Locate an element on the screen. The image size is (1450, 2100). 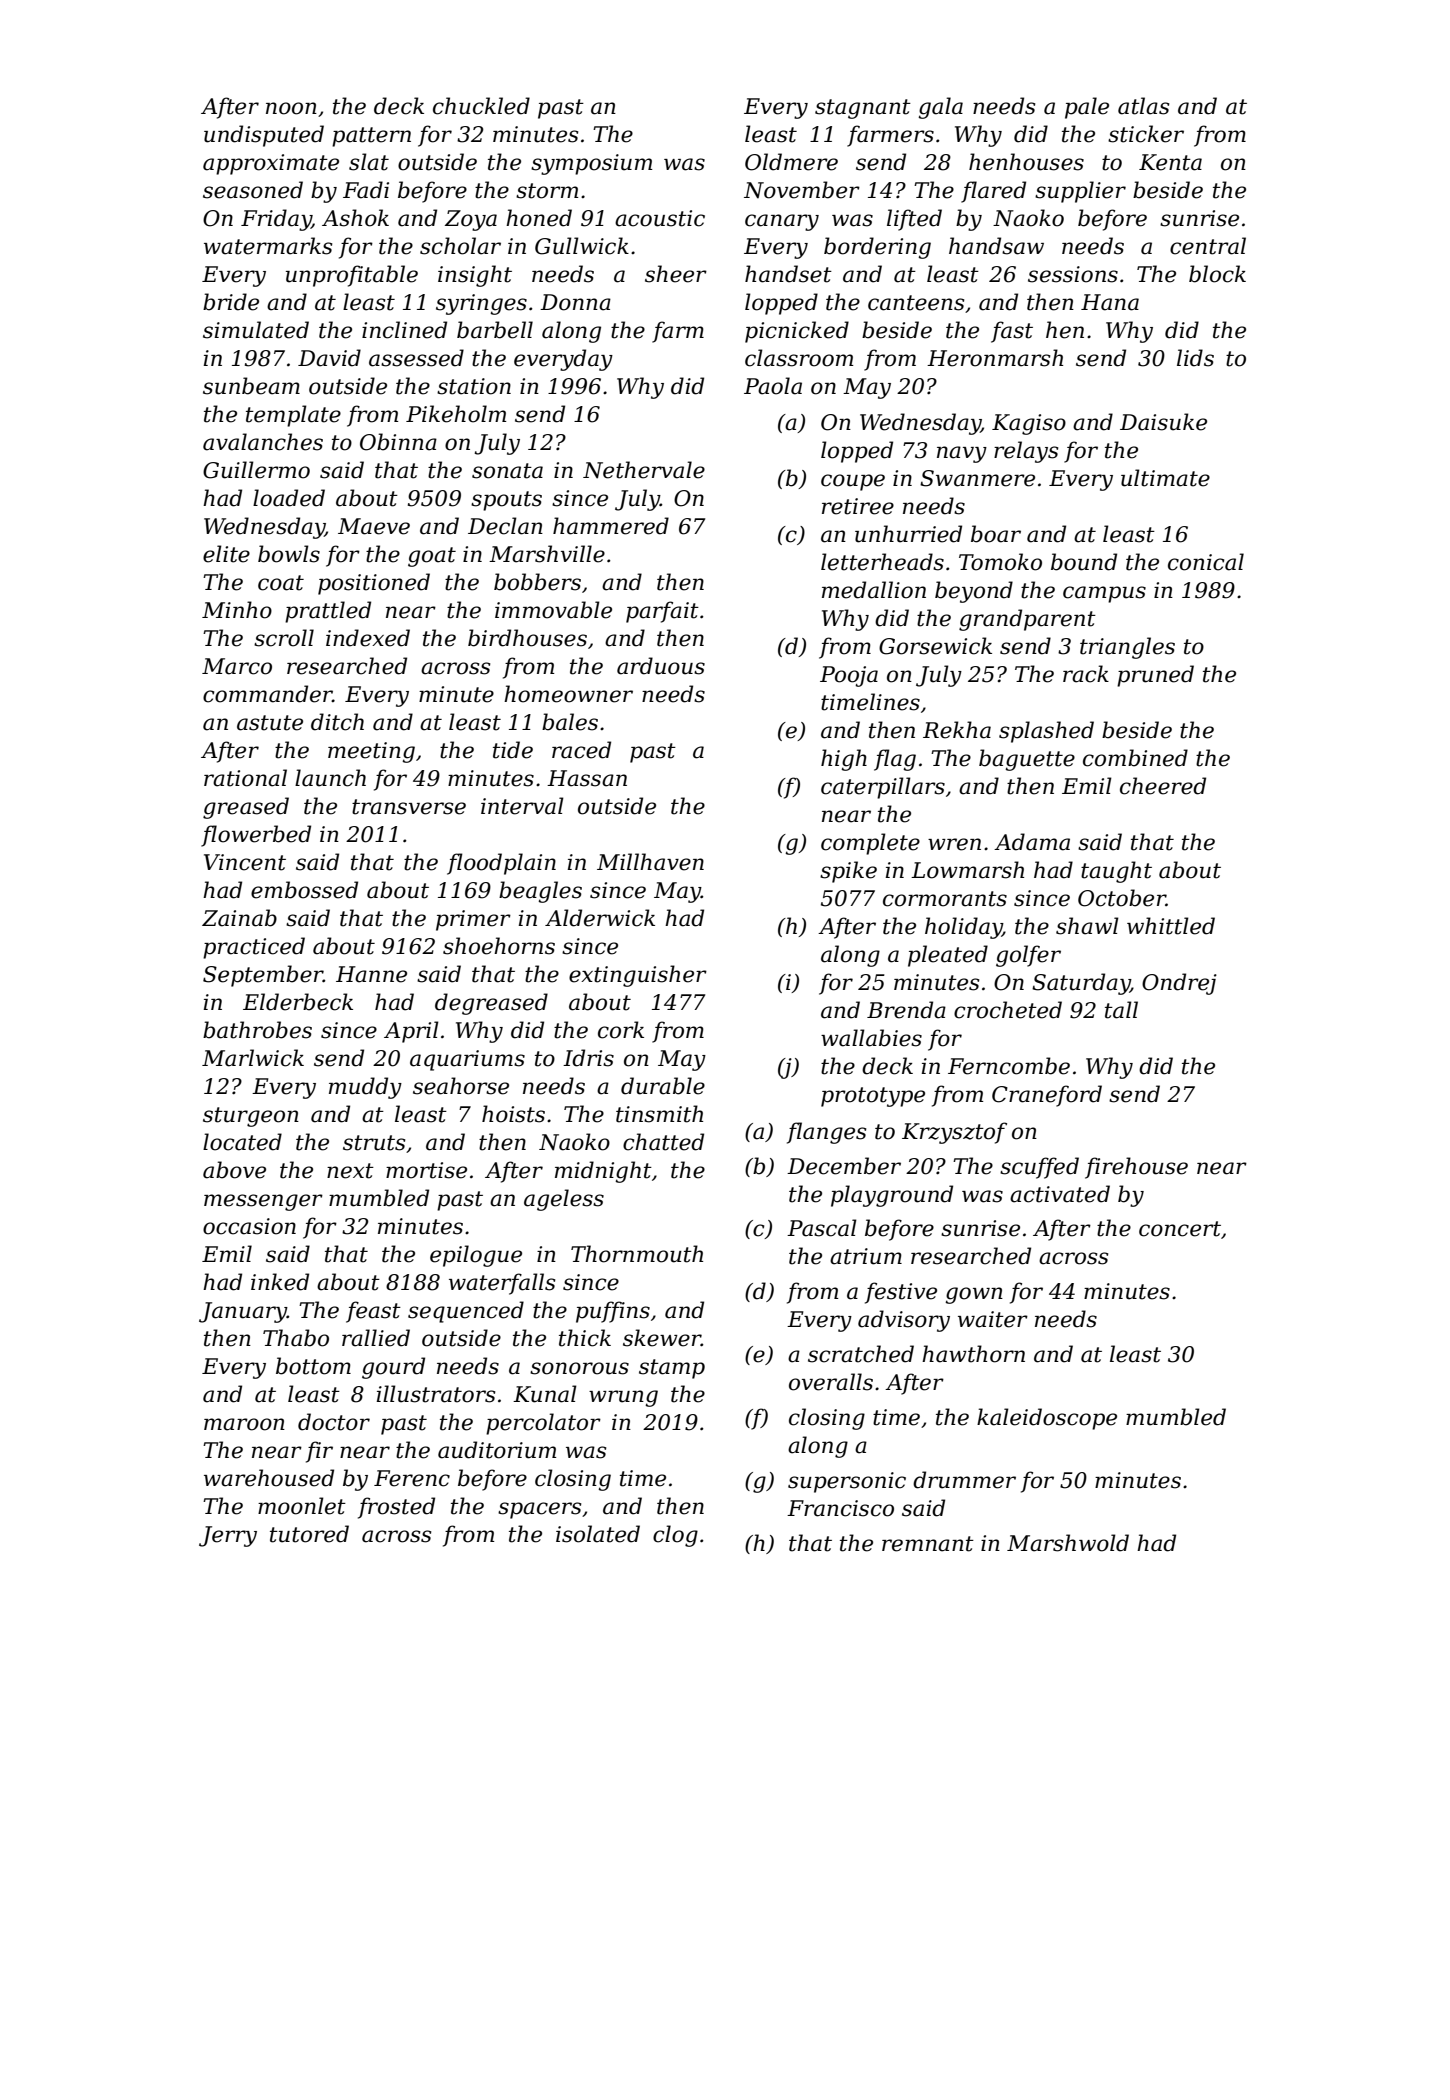
stamp is located at coordinates (672, 1369).
